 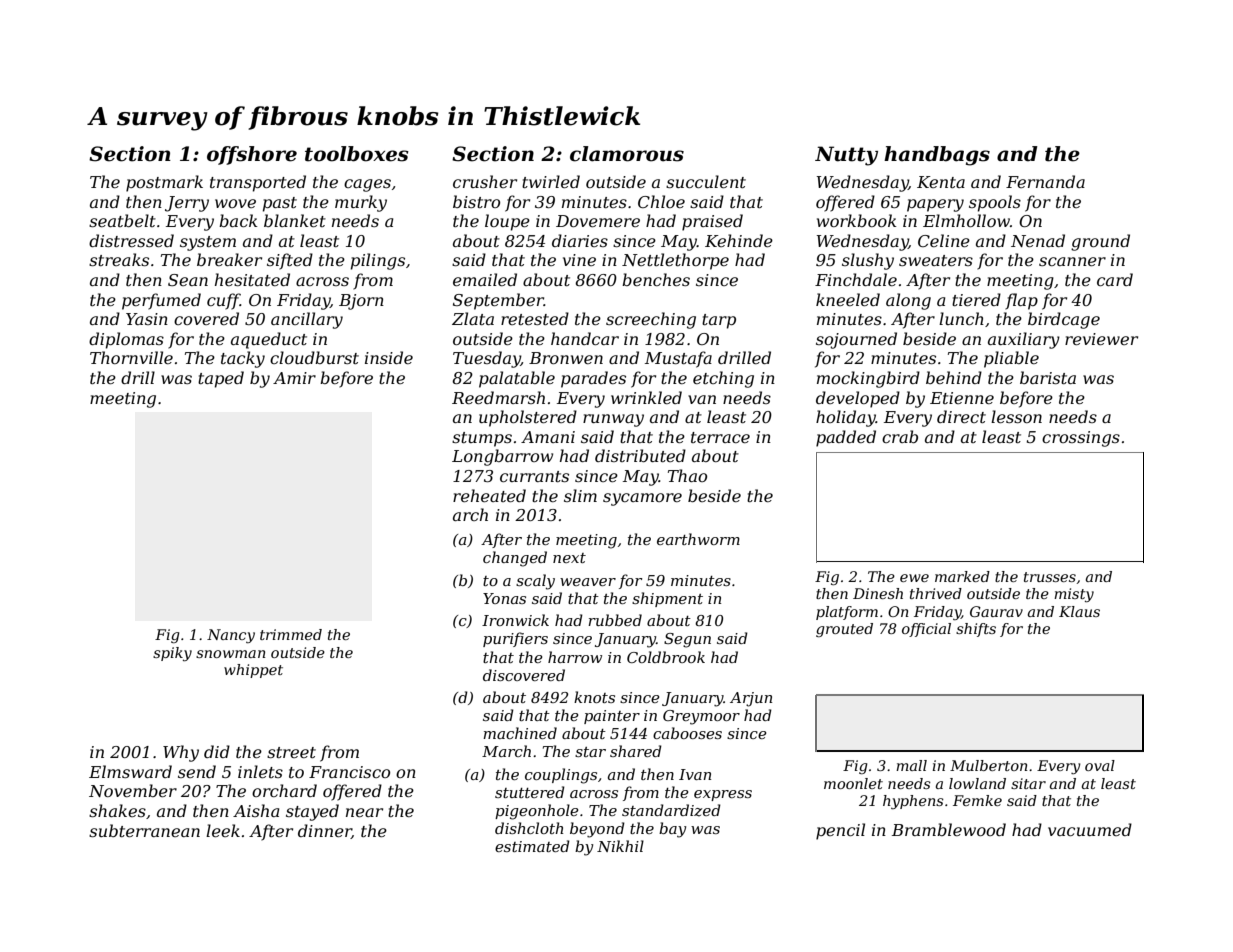 What do you see at coordinates (900, 436) in the screenshot?
I see `crab` at bounding box center [900, 436].
